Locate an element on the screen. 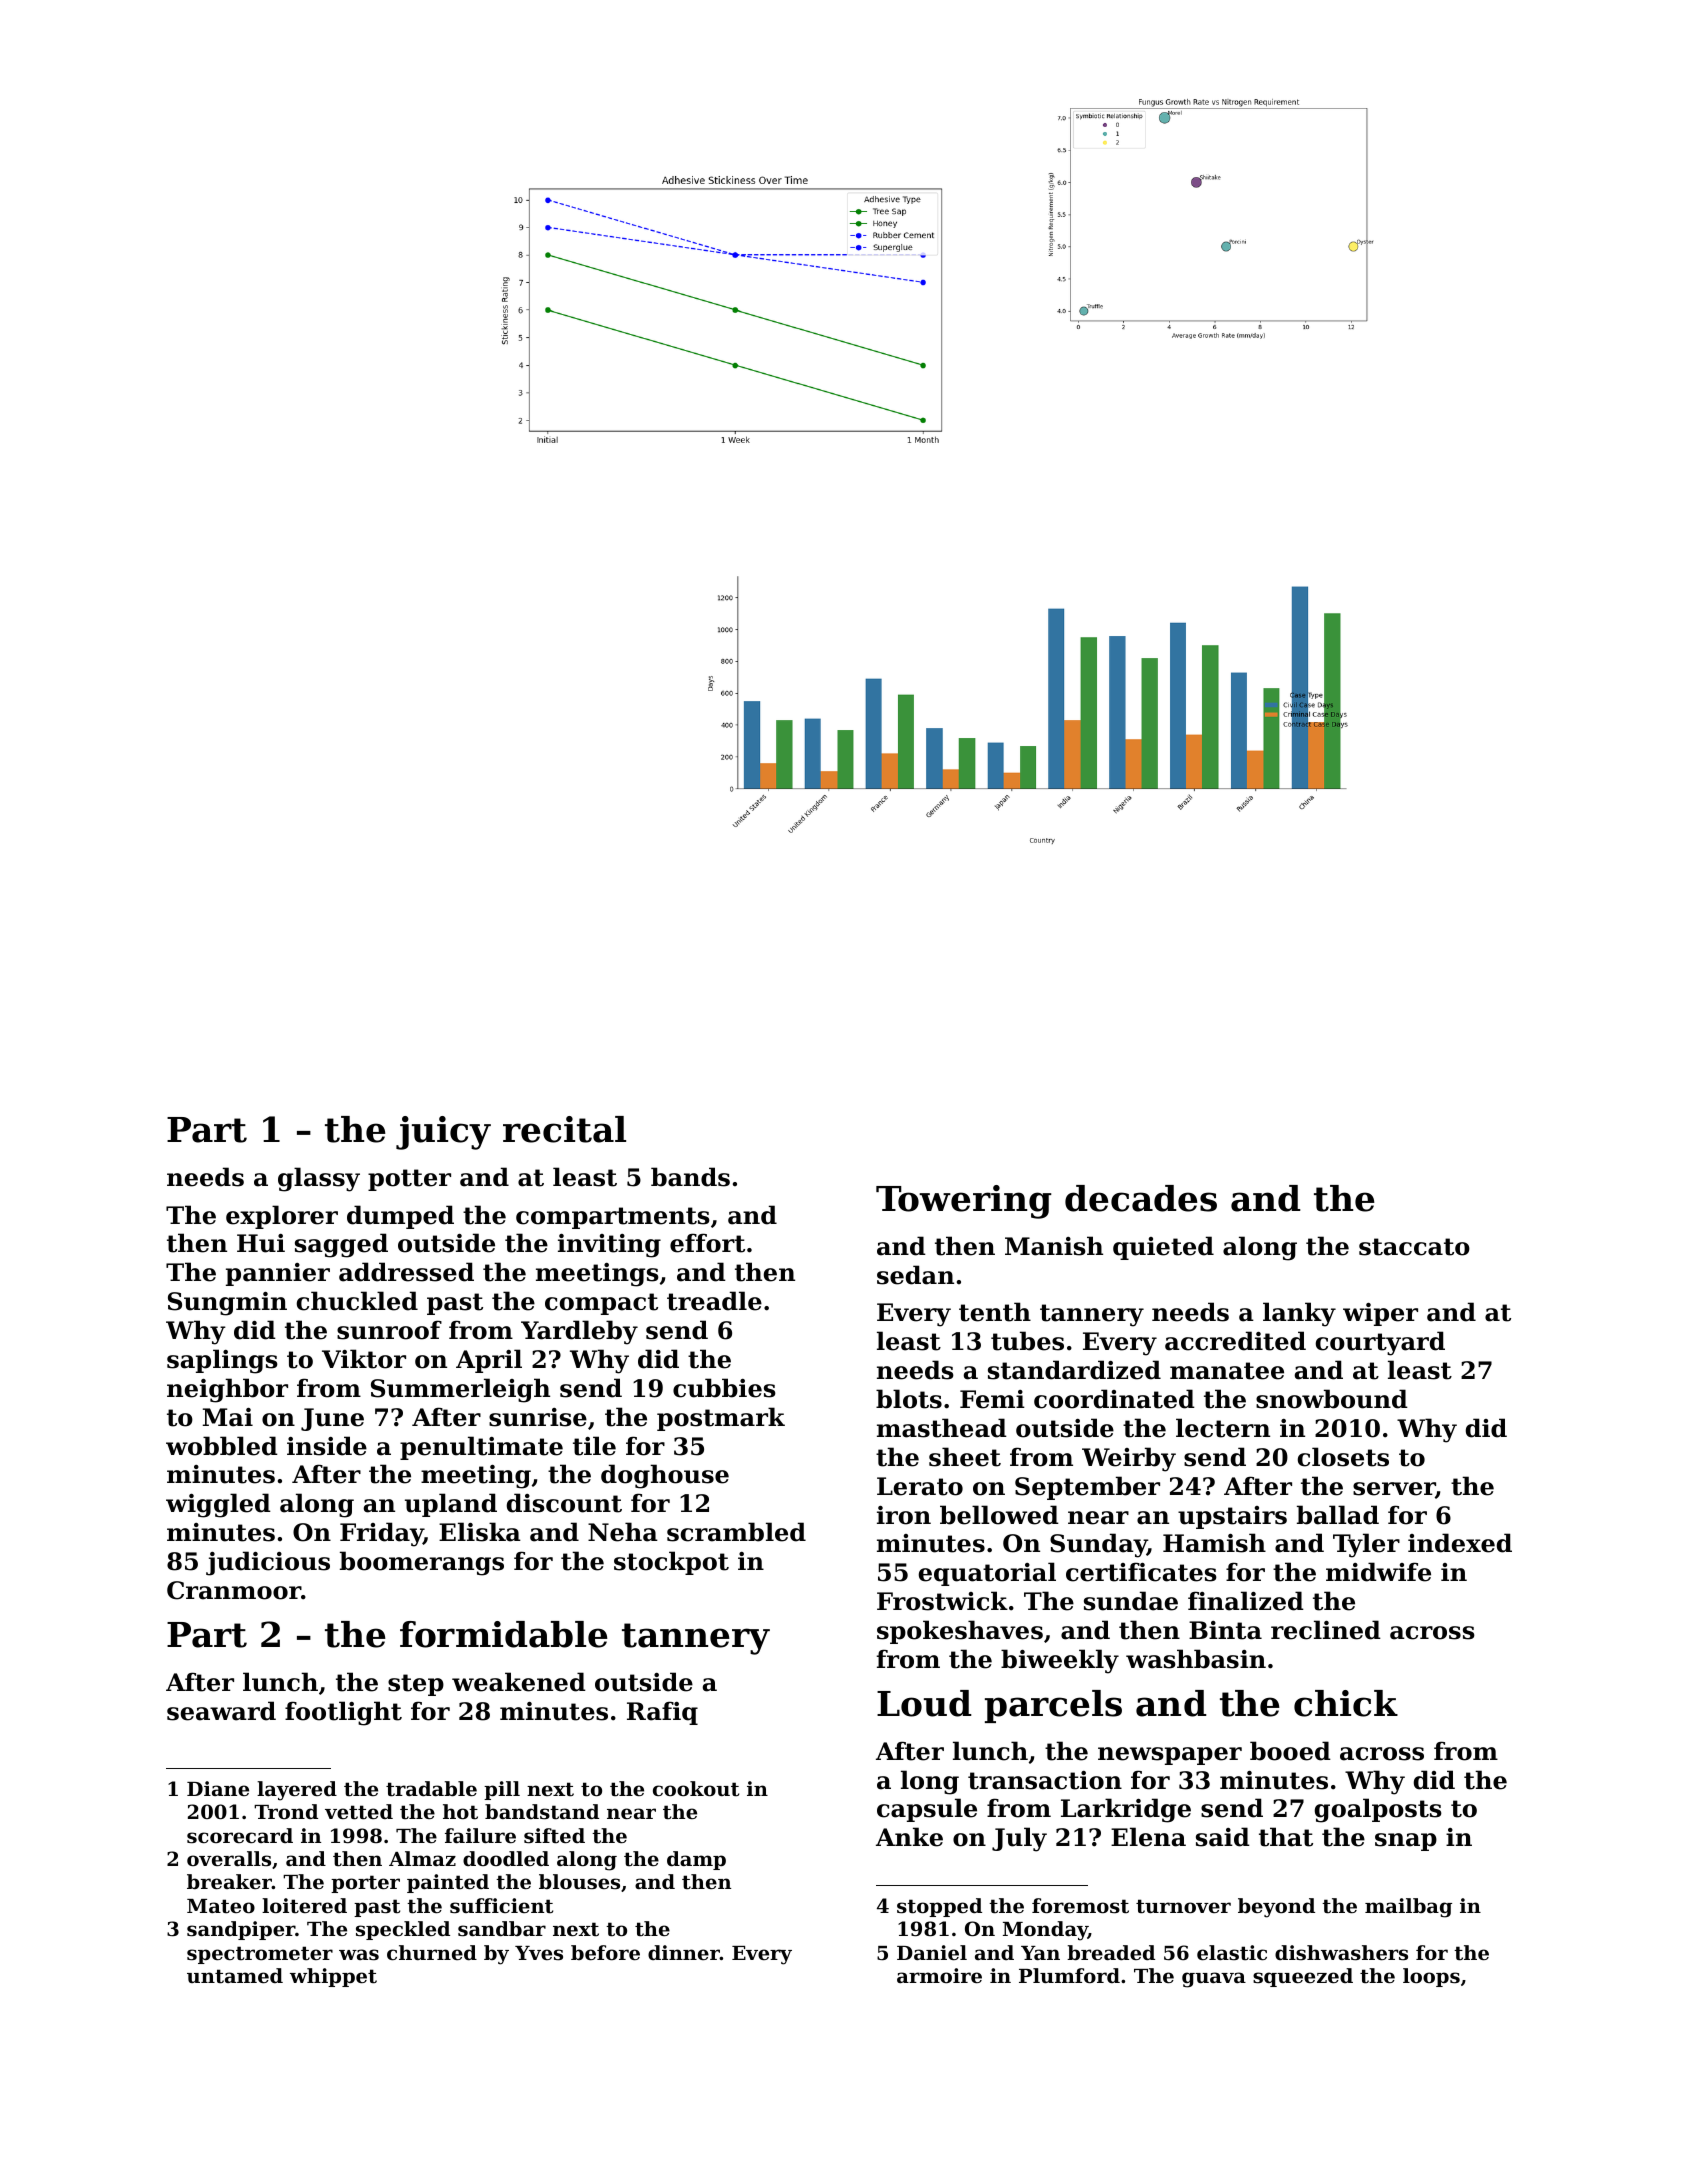 The height and width of the screenshot is (2178, 1683). decades is located at coordinates (1141, 1198).
